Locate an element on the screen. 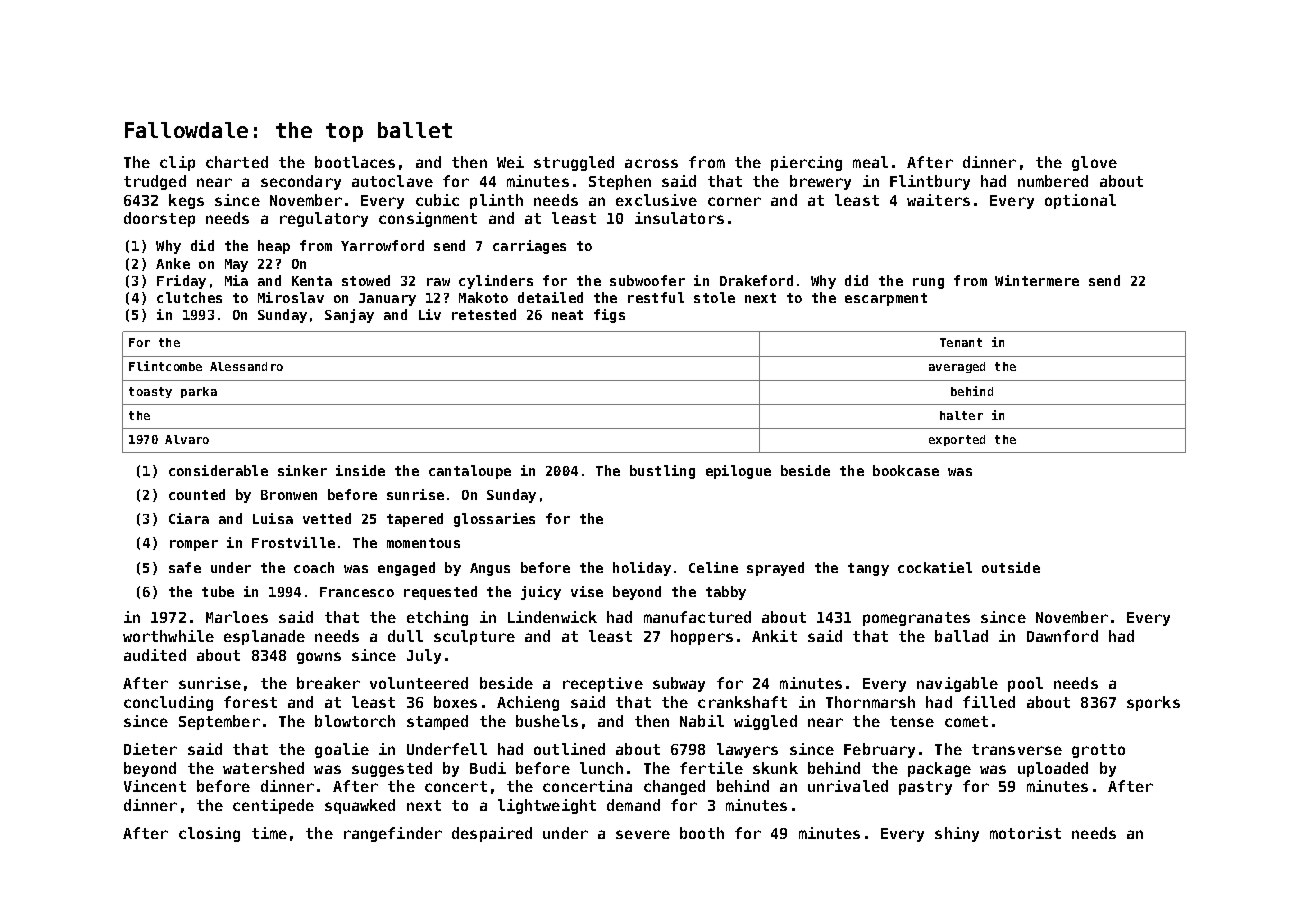 The height and width of the screenshot is (924, 1308). closing is located at coordinates (209, 834).
